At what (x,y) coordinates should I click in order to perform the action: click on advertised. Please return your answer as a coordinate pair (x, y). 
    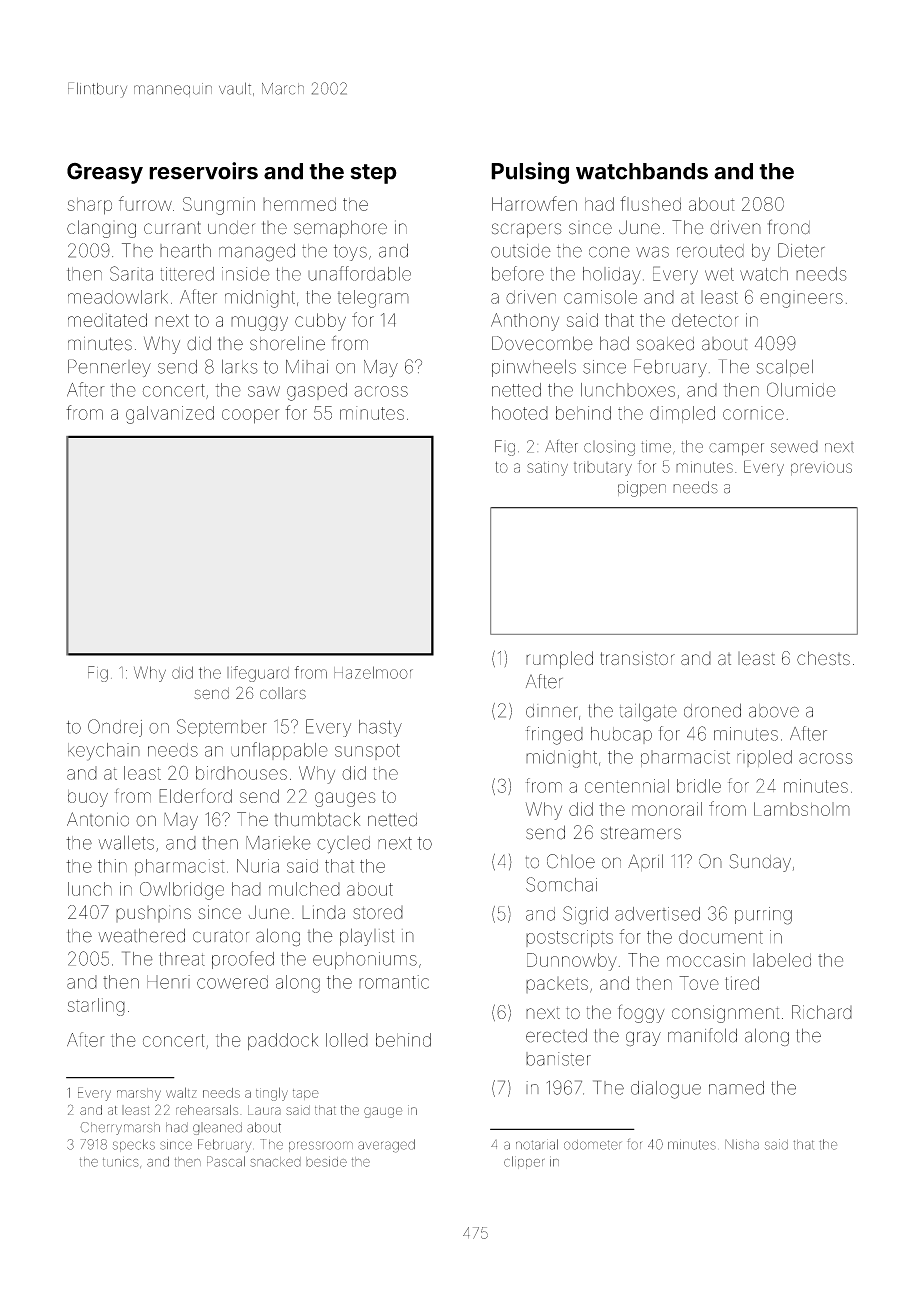
    Looking at the image, I should click on (657, 914).
